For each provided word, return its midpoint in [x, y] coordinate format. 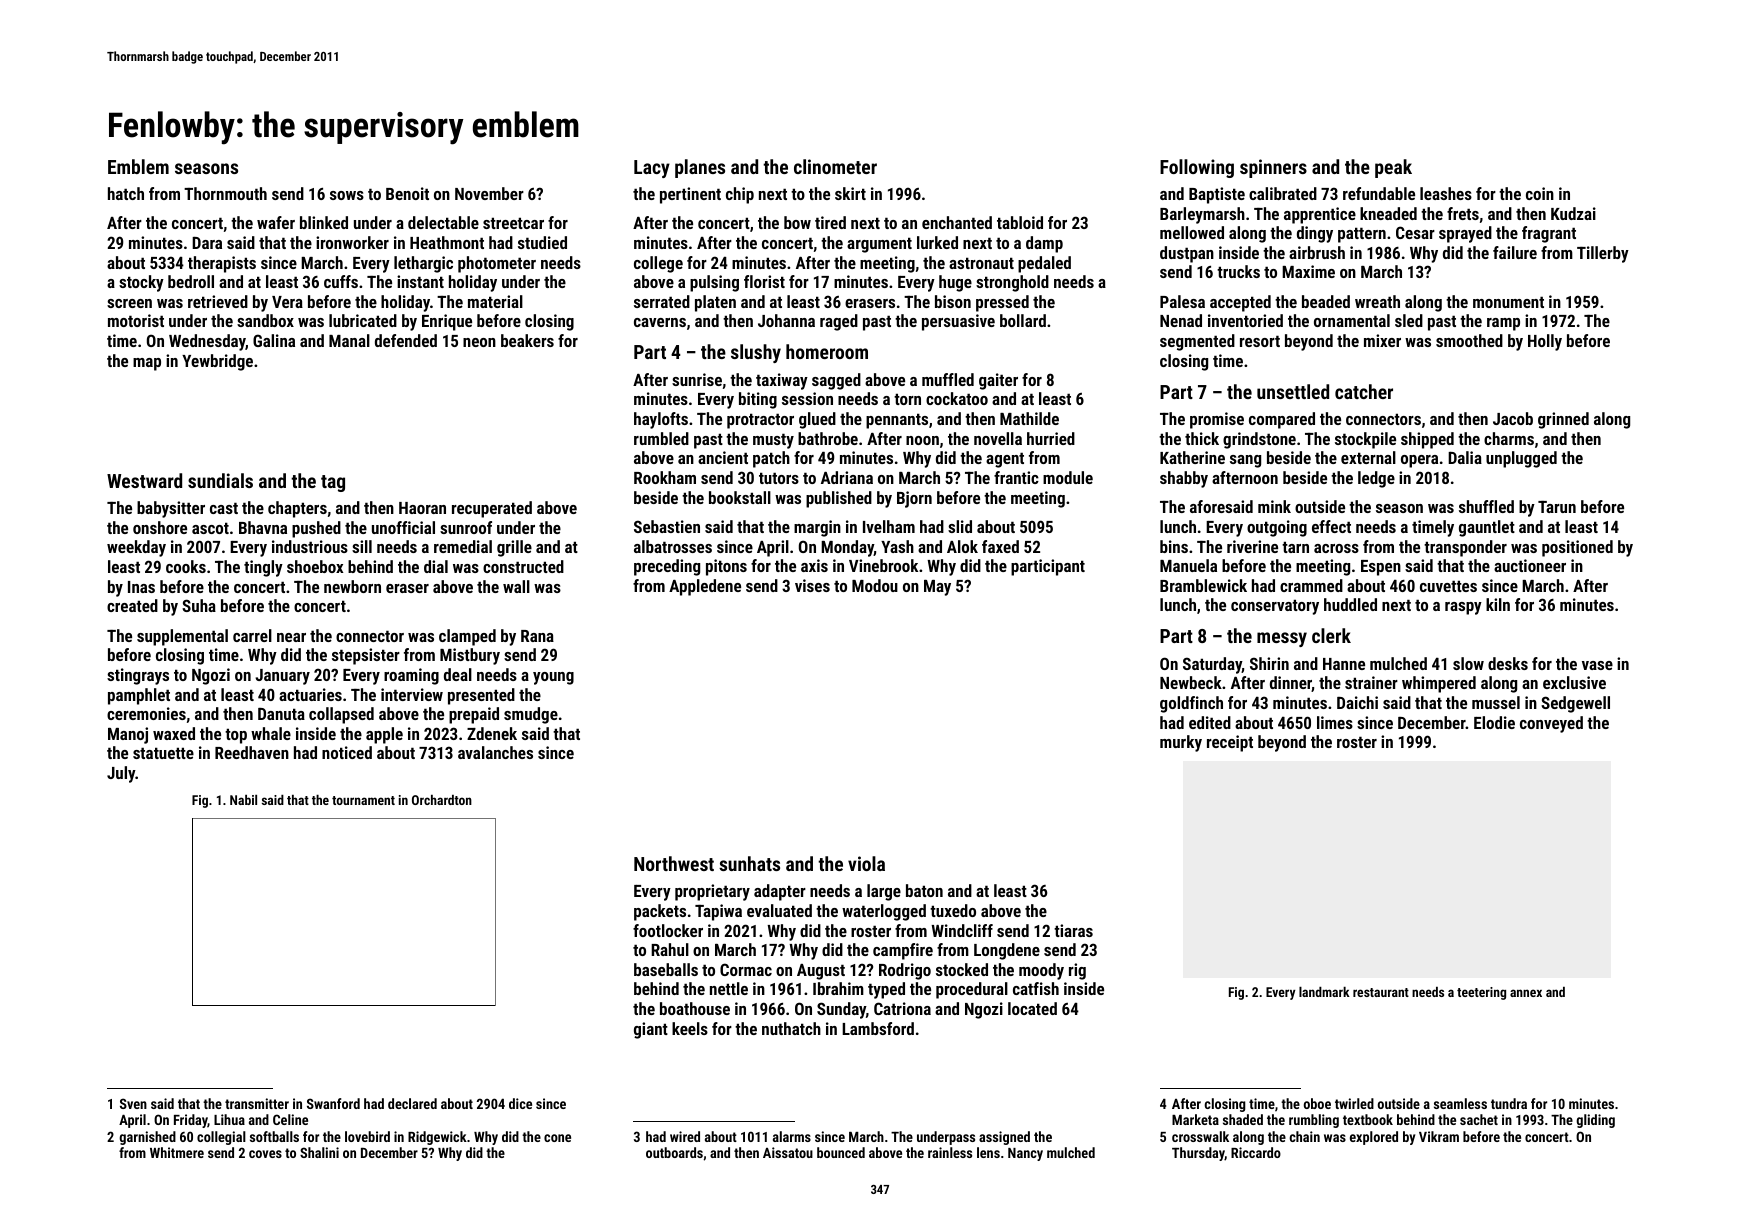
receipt [1230, 743]
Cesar [1415, 232]
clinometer [835, 166]
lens [988, 1152]
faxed [1000, 546]
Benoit [407, 193]
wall [516, 586]
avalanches [495, 752]
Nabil [243, 800]
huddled [1350, 604]
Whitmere [177, 1152]
